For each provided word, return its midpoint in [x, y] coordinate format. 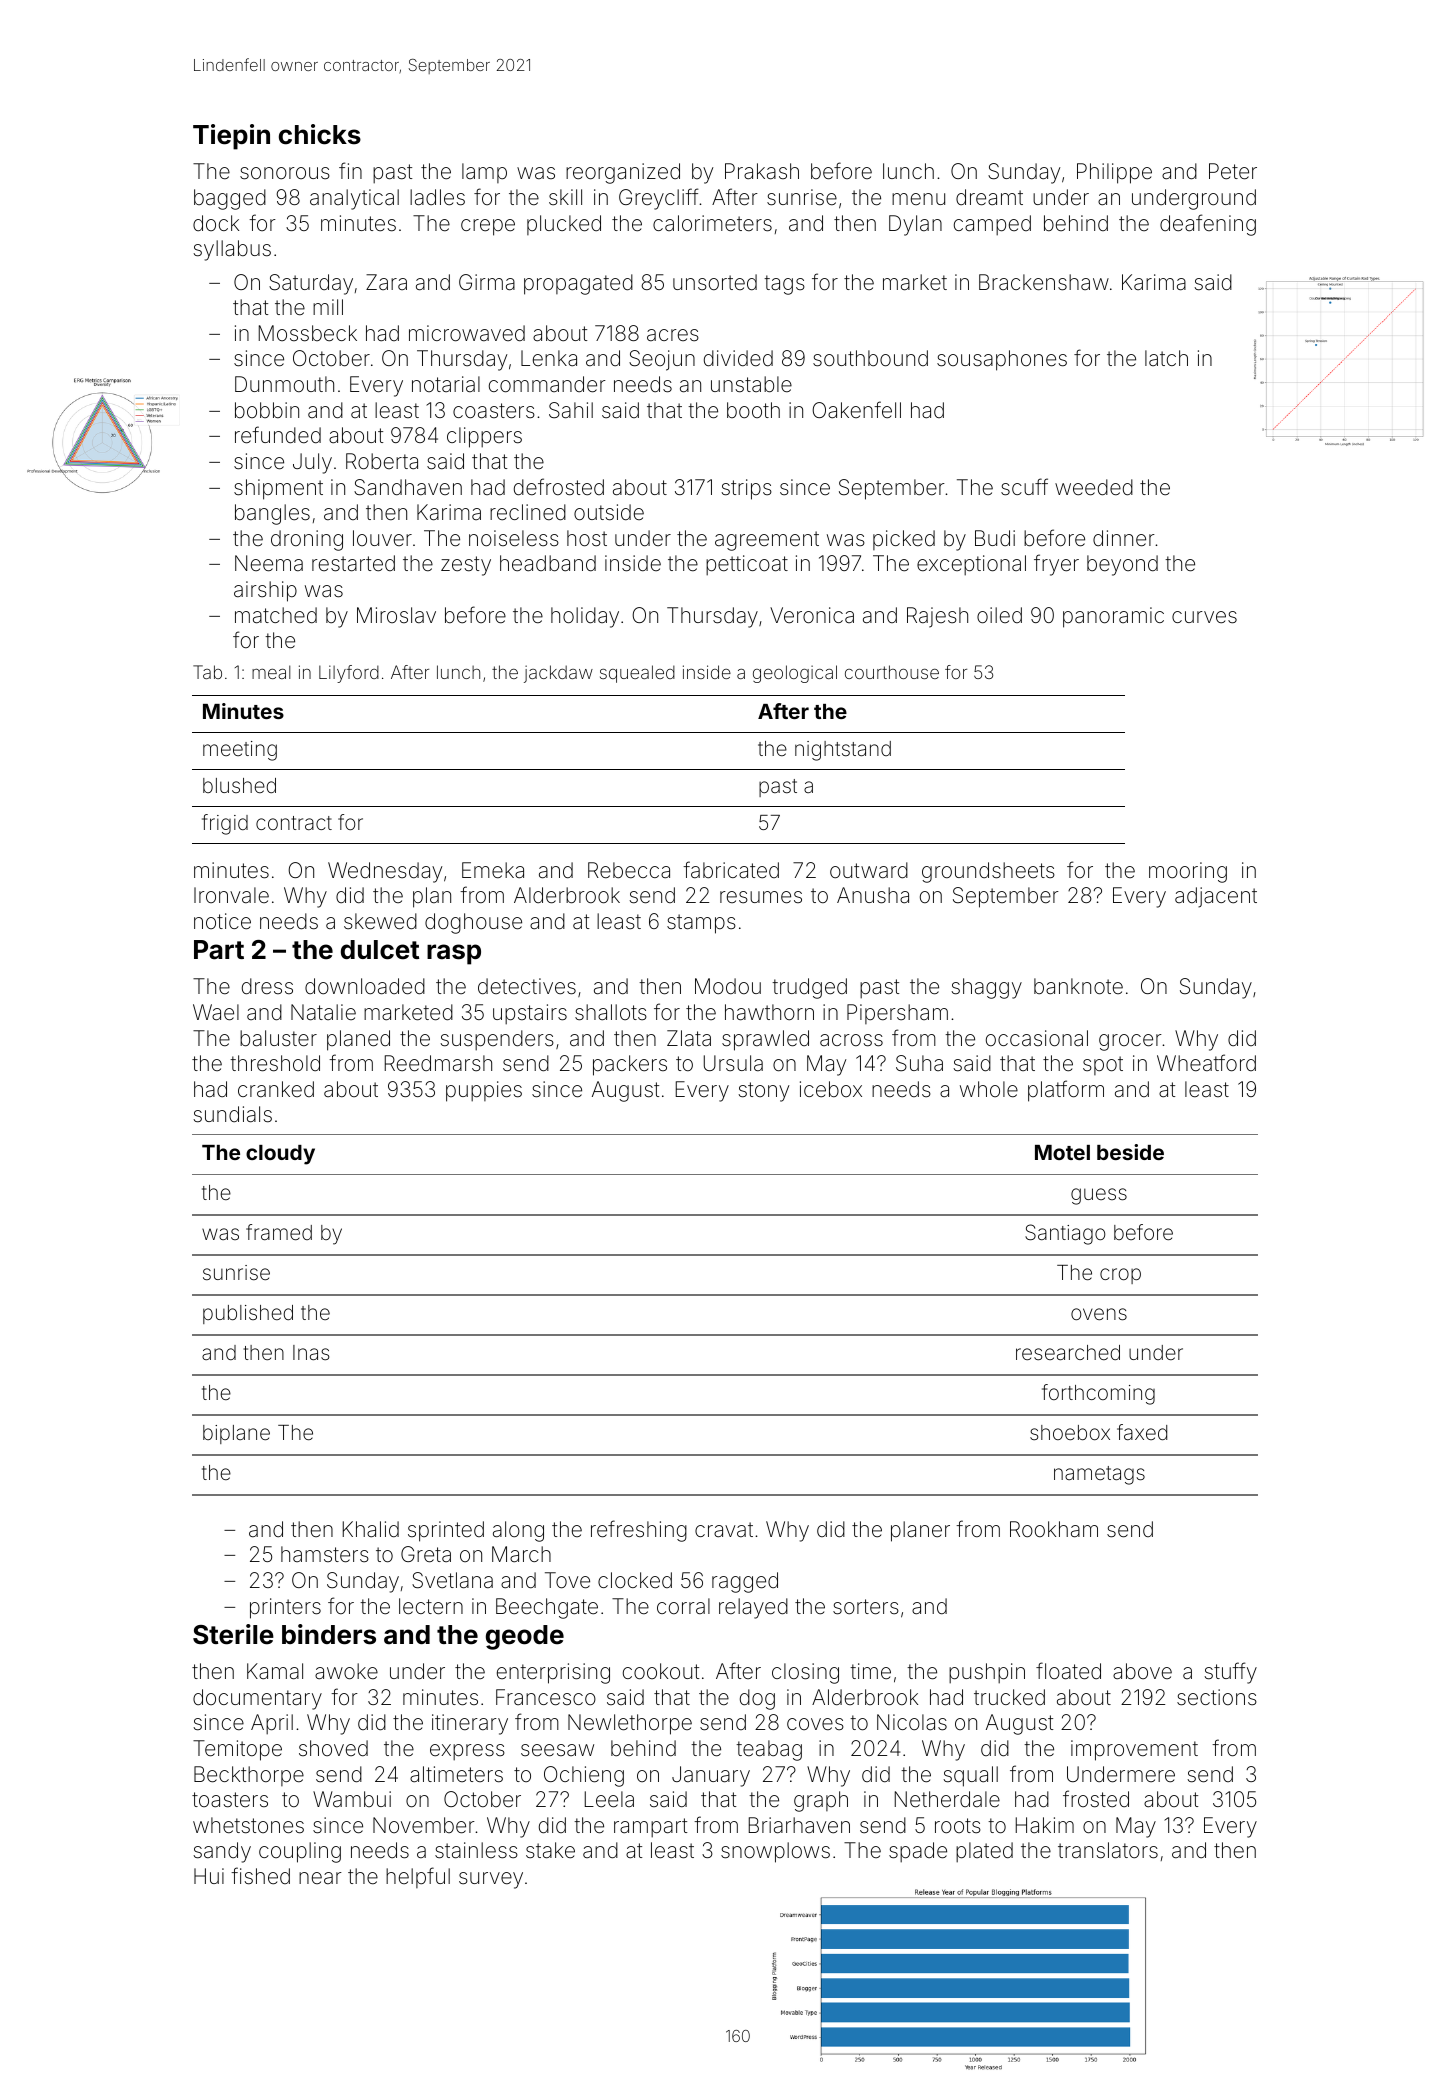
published [248, 1314]
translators [1108, 1850]
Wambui [352, 1799]
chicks [320, 134]
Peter [1233, 171]
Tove [567, 1580]
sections [1217, 1697]
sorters [866, 1607]
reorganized [623, 173]
